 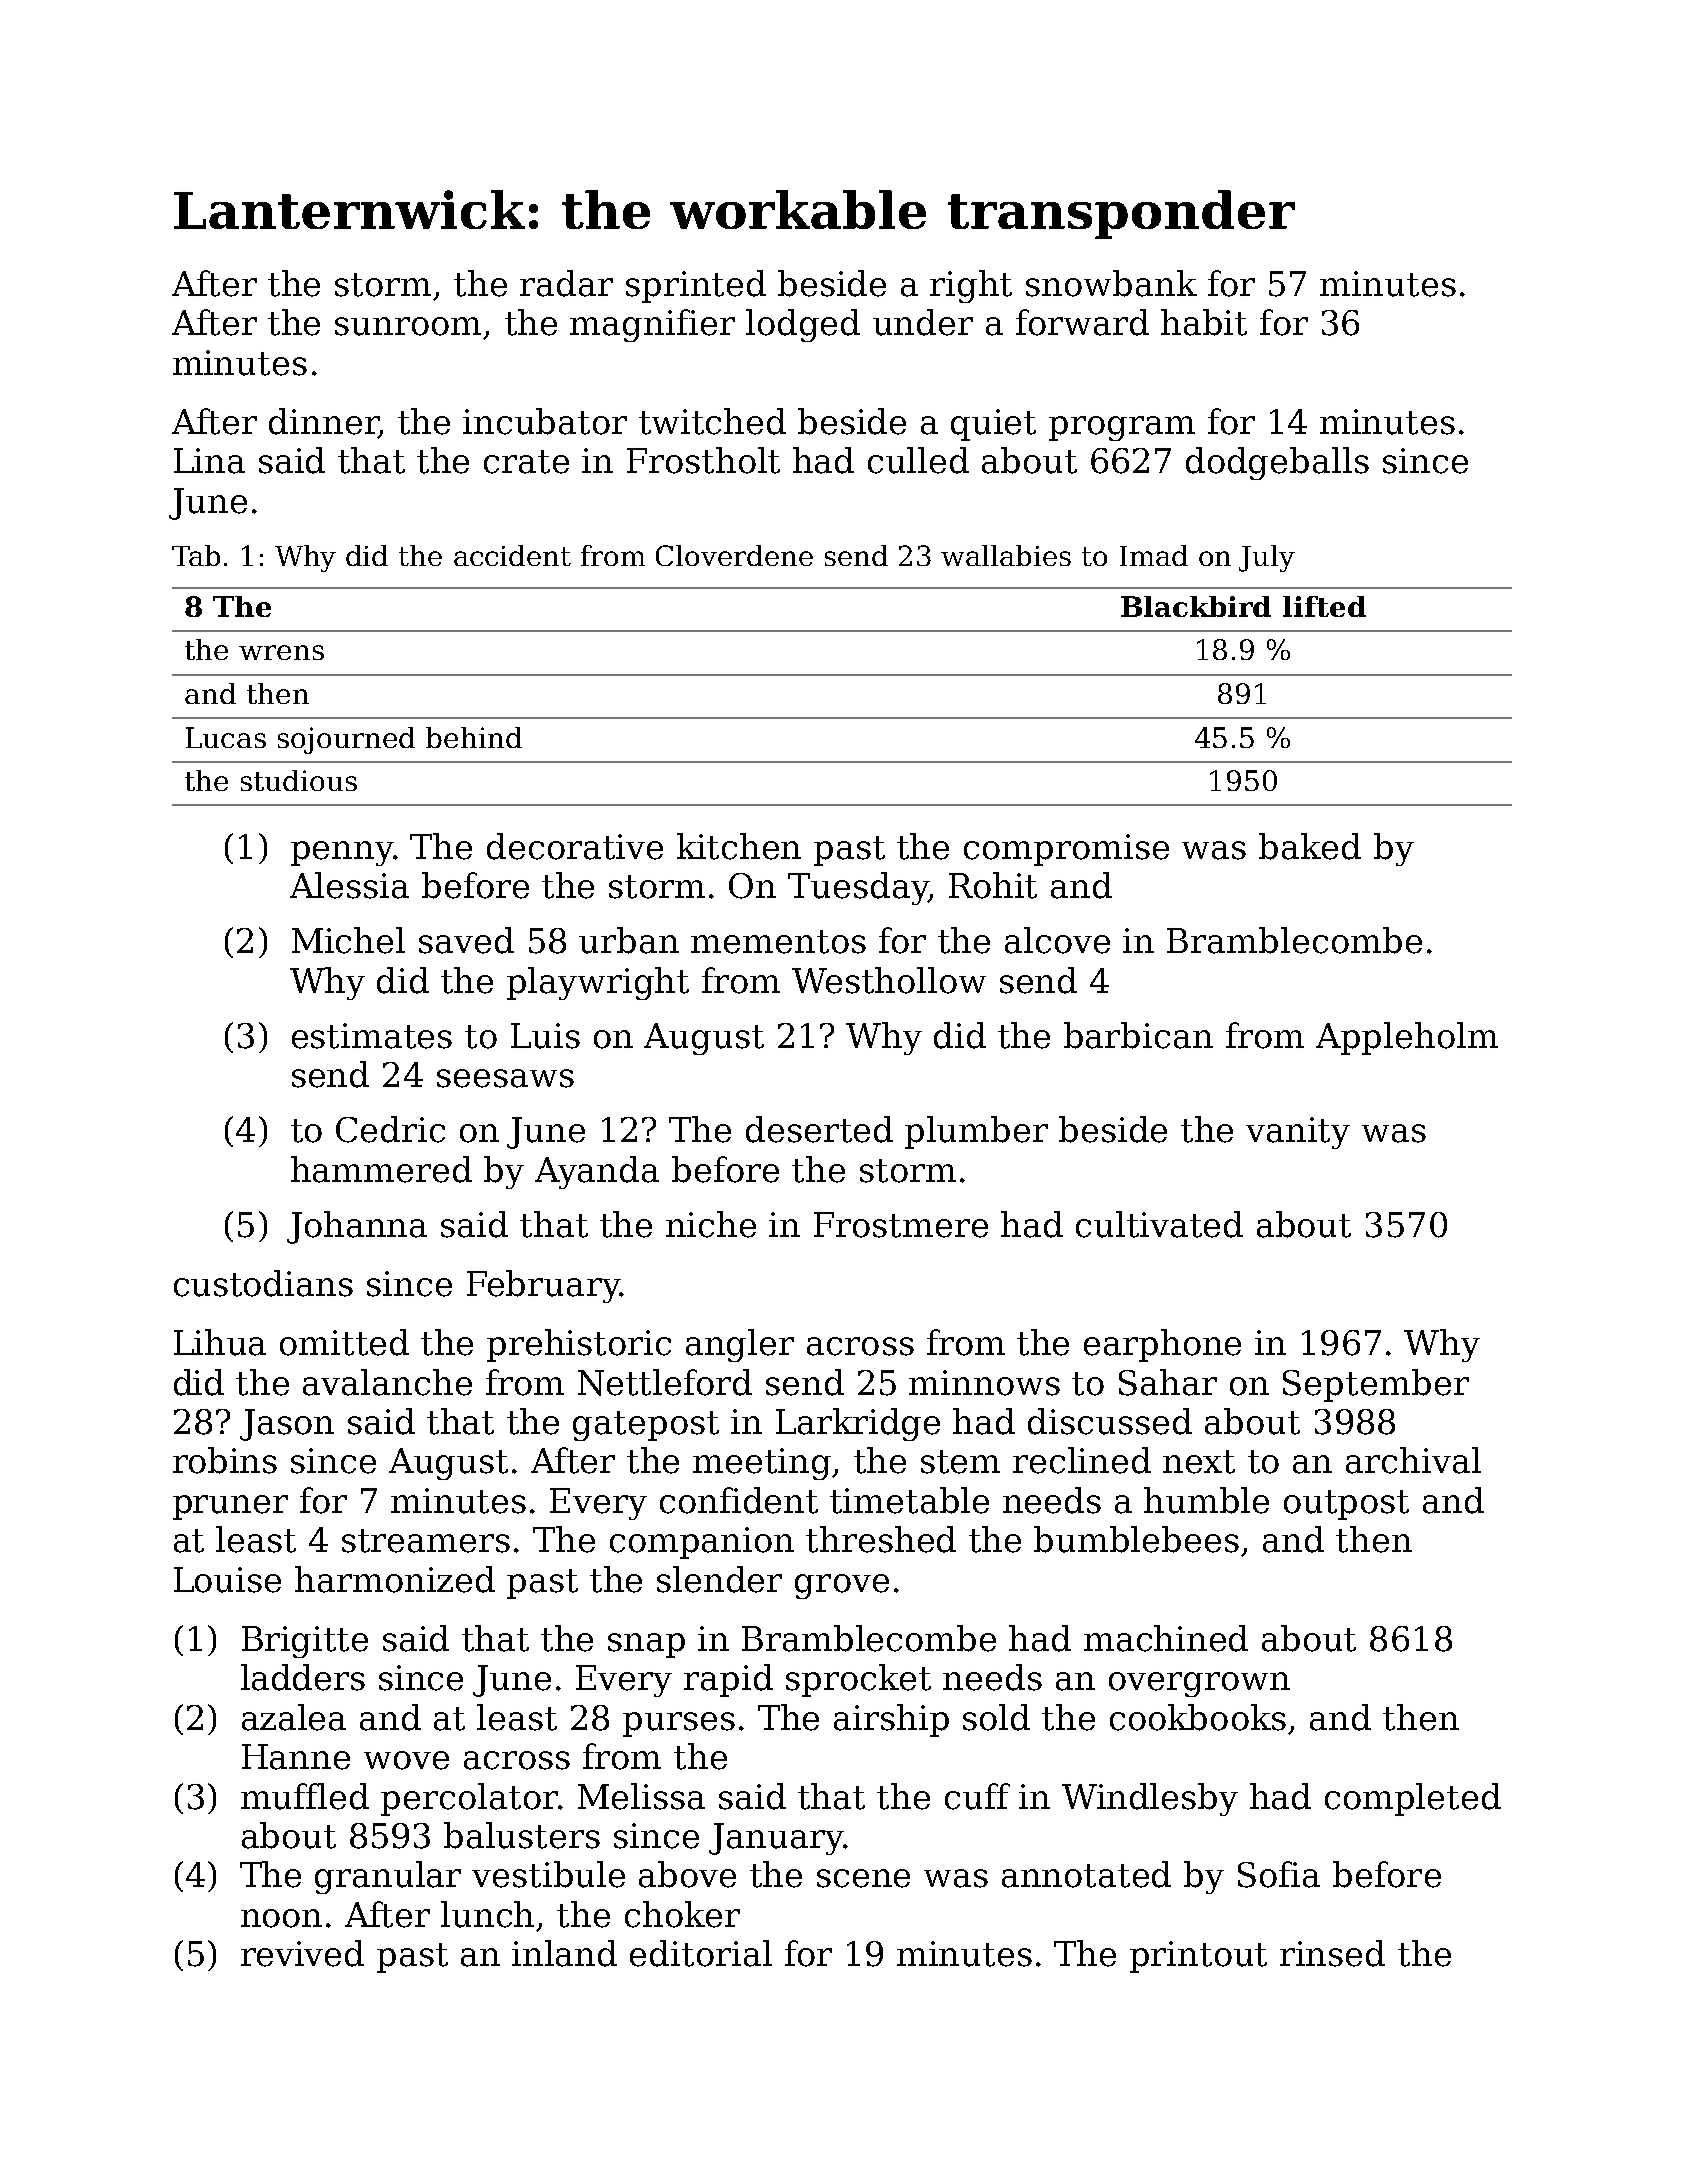 I want to click on sprinted, so click(x=696, y=286).
